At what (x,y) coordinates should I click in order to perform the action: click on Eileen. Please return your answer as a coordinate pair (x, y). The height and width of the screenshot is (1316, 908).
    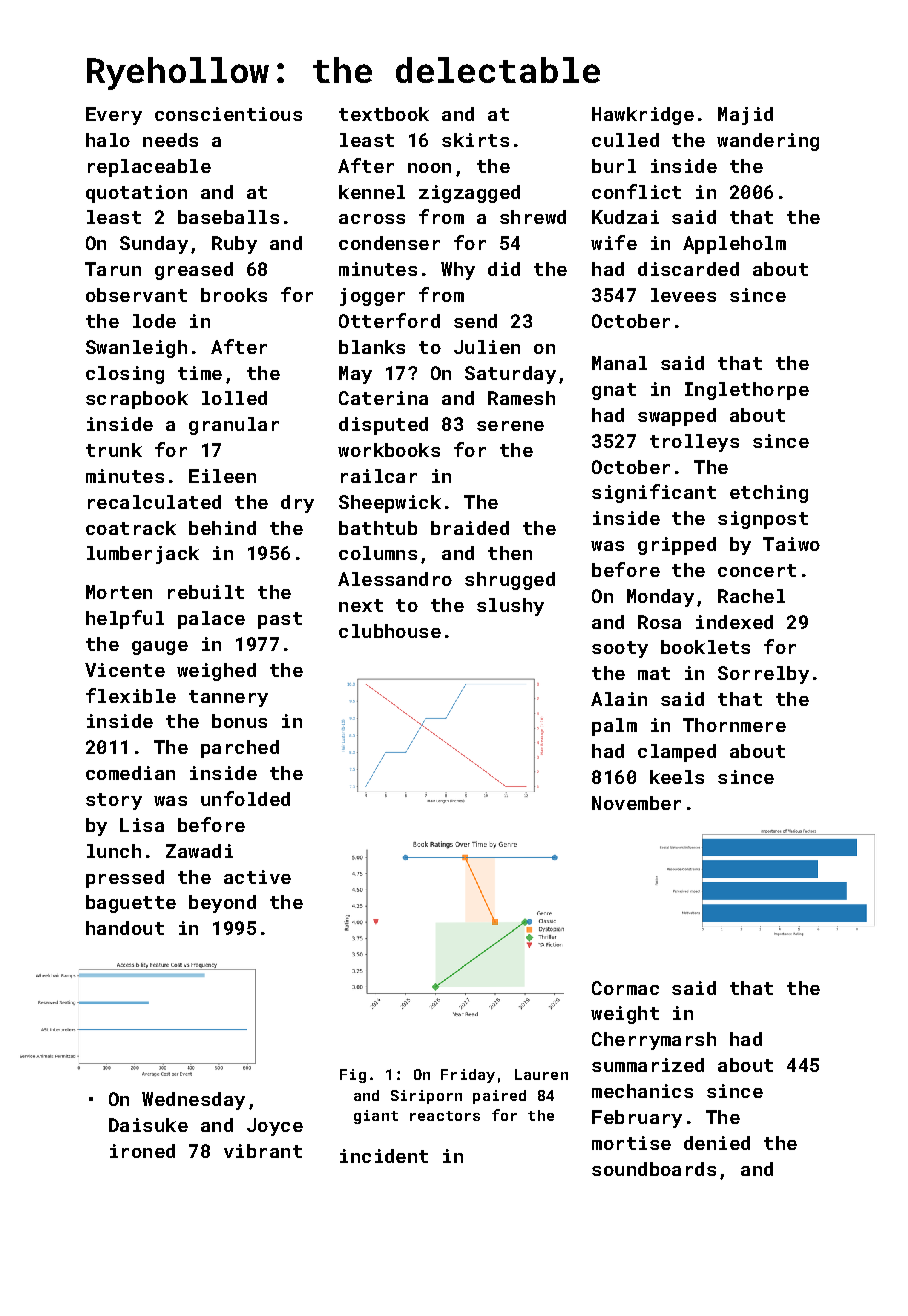
    Looking at the image, I should click on (222, 476).
